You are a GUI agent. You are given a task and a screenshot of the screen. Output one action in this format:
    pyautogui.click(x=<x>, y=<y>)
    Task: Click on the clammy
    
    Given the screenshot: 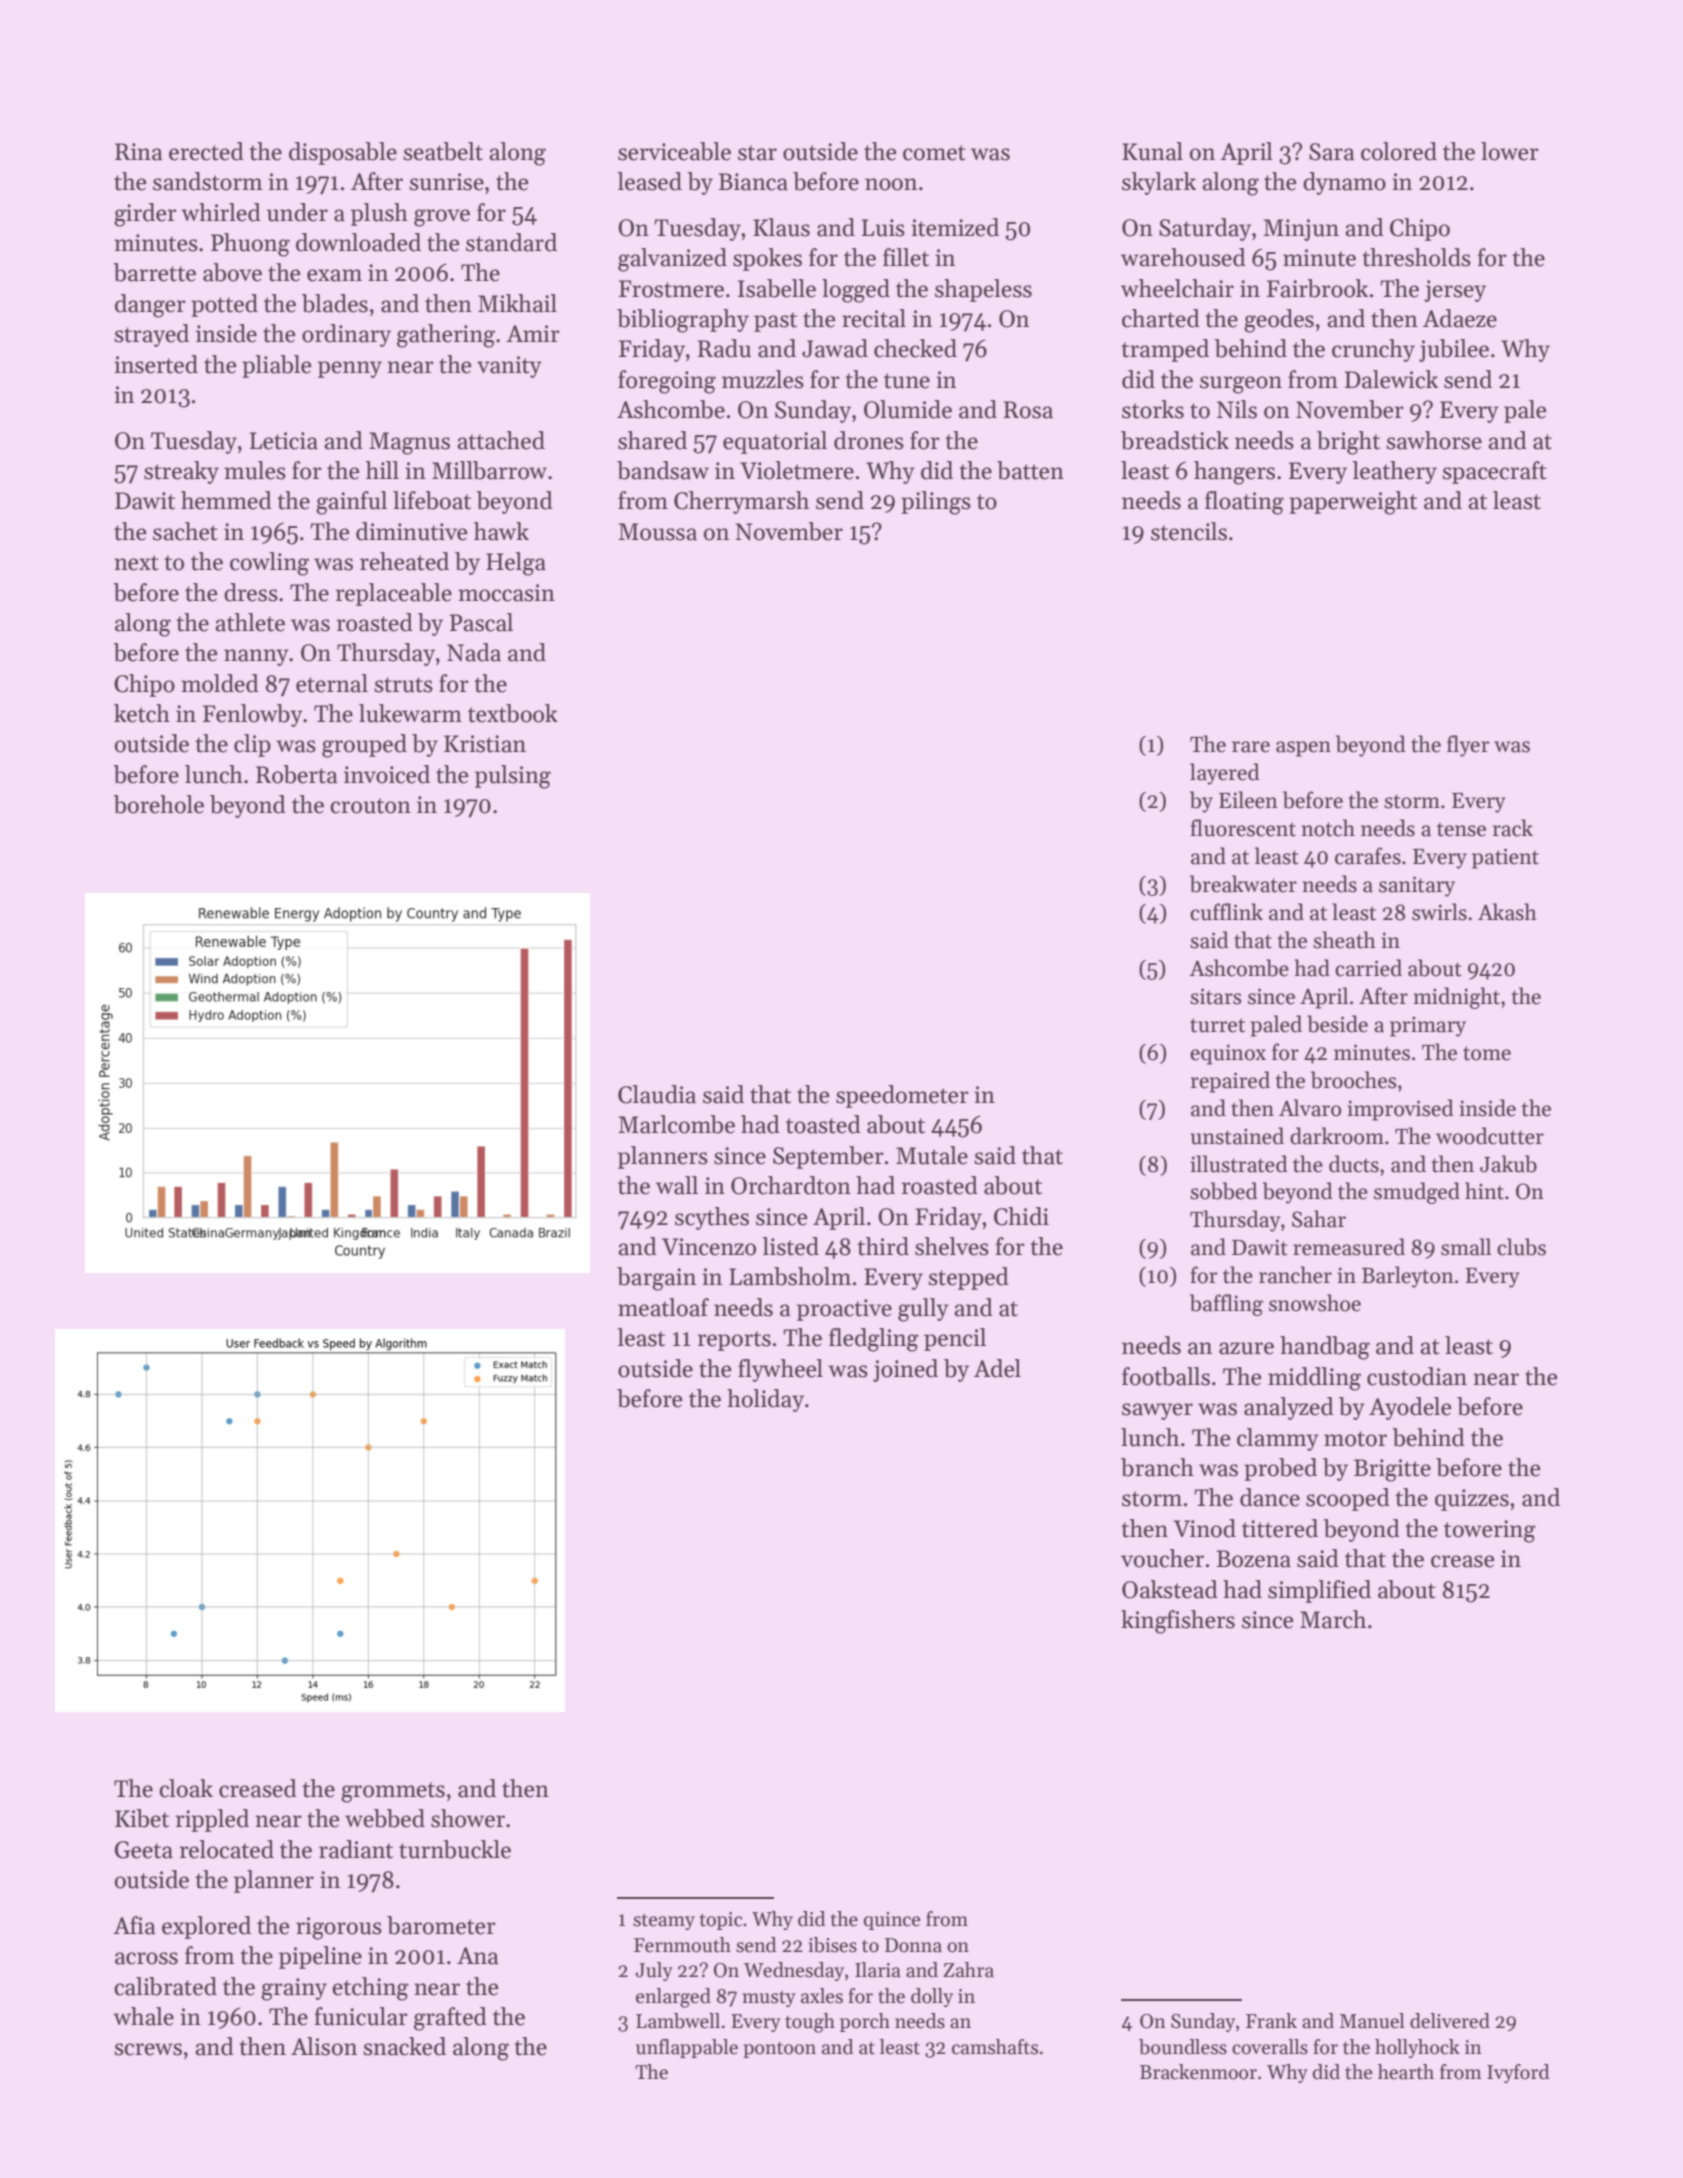 What is the action you would take?
    pyautogui.click(x=1278, y=1439)
